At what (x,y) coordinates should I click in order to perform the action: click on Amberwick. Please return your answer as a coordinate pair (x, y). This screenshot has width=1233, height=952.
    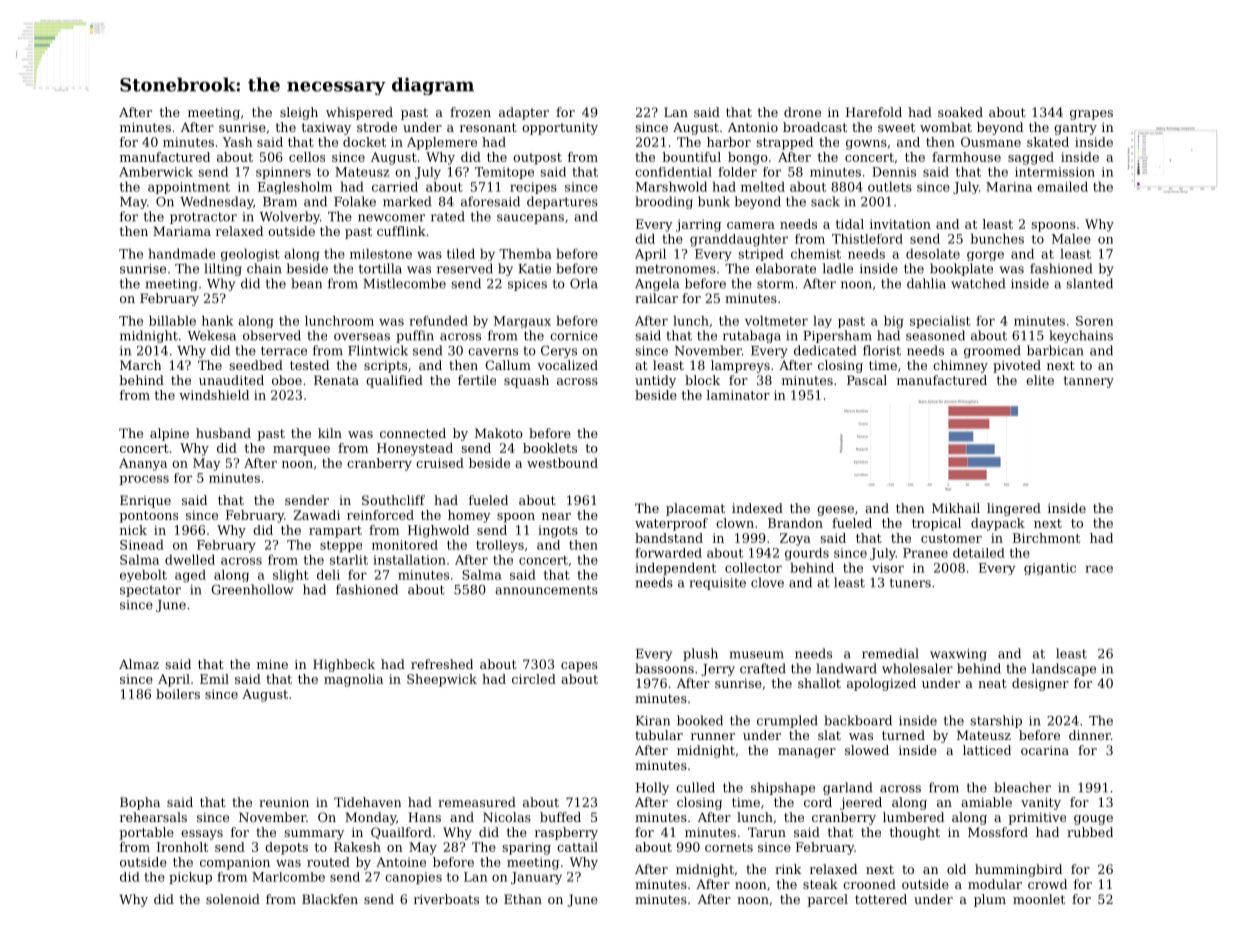
    Looking at the image, I should click on (156, 172).
